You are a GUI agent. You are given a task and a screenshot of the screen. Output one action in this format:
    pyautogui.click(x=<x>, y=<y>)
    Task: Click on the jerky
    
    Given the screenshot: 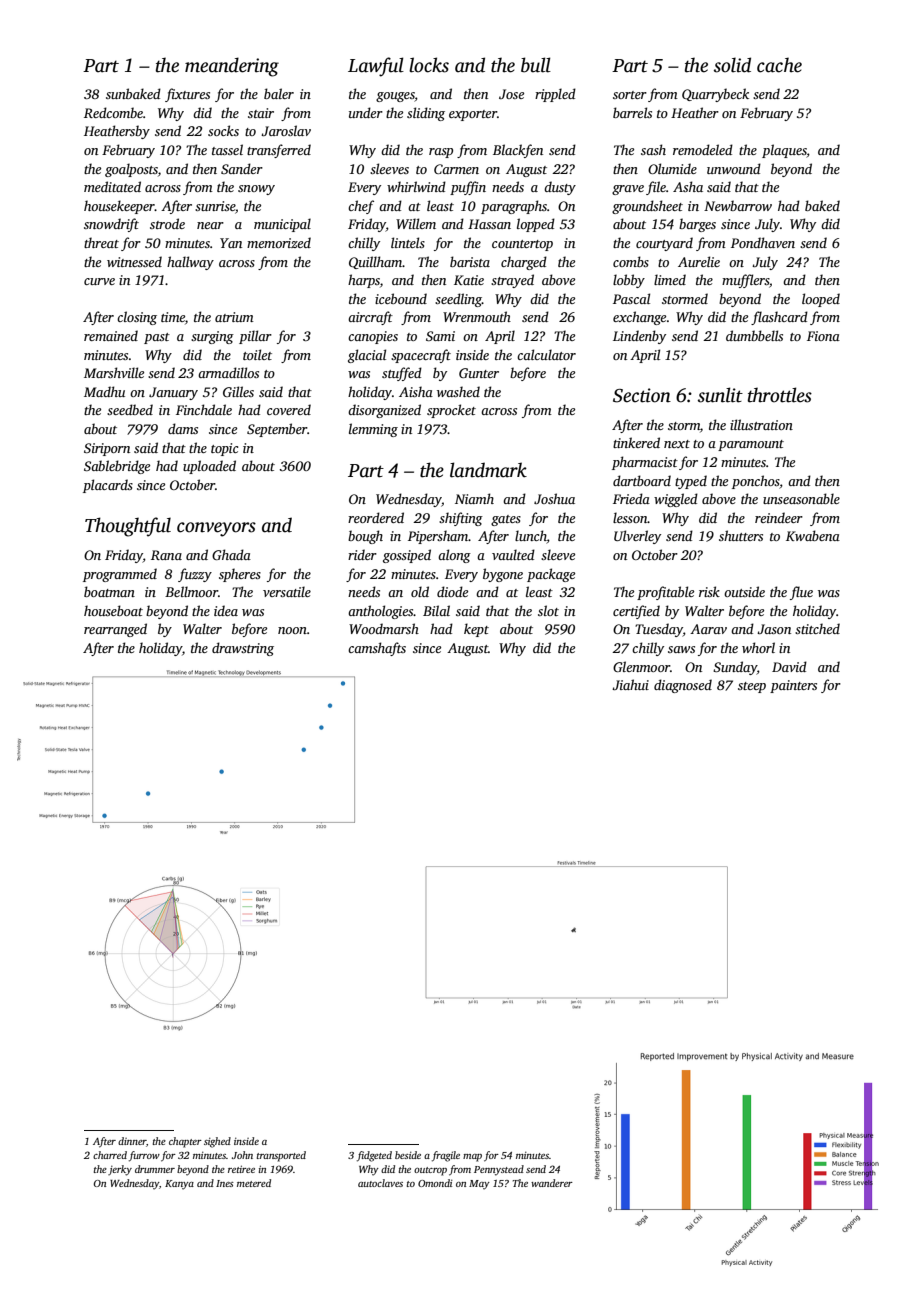 What is the action you would take?
    pyautogui.click(x=120, y=1170)
